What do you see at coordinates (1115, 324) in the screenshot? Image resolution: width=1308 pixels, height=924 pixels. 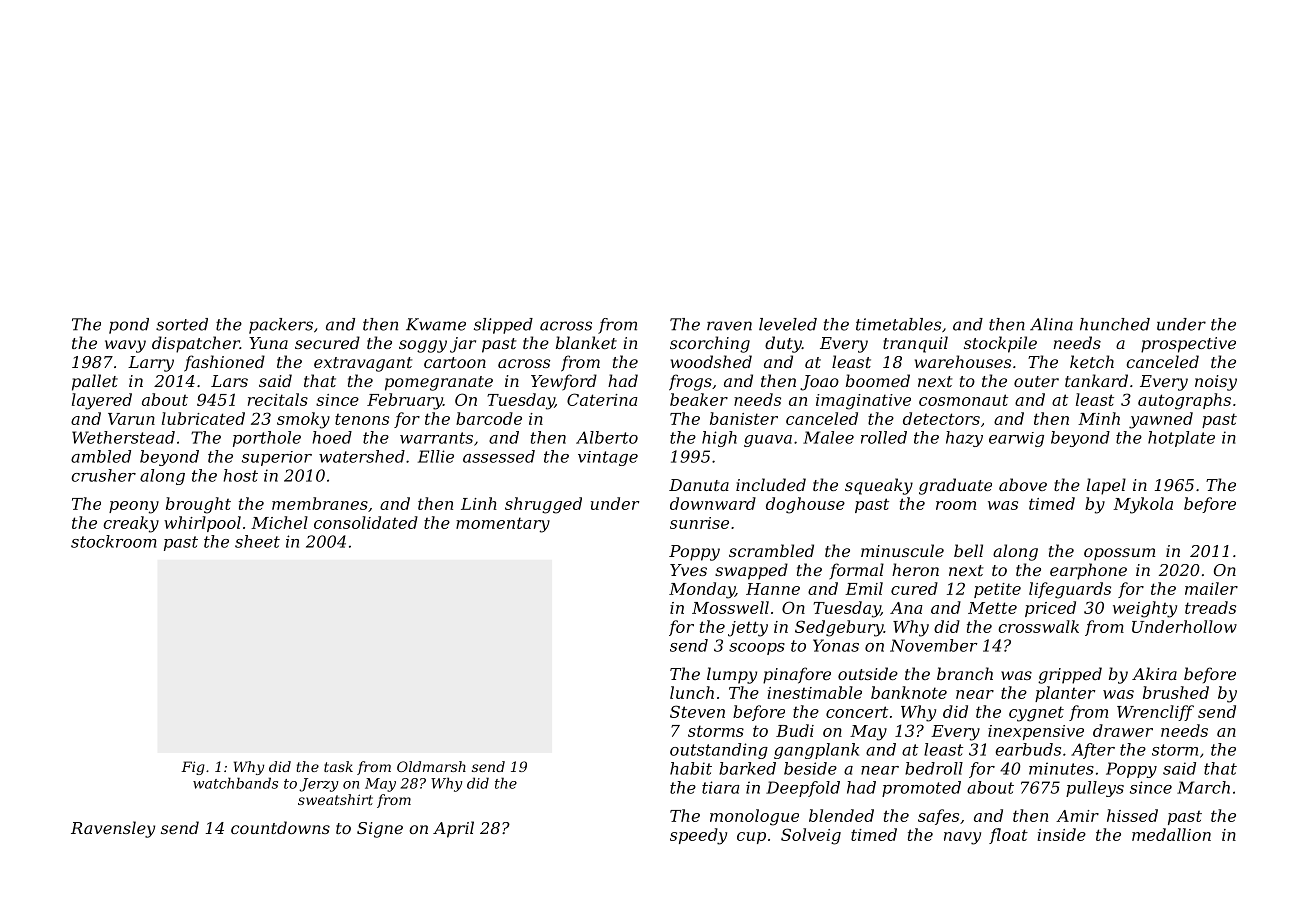 I see `hunched` at bounding box center [1115, 324].
